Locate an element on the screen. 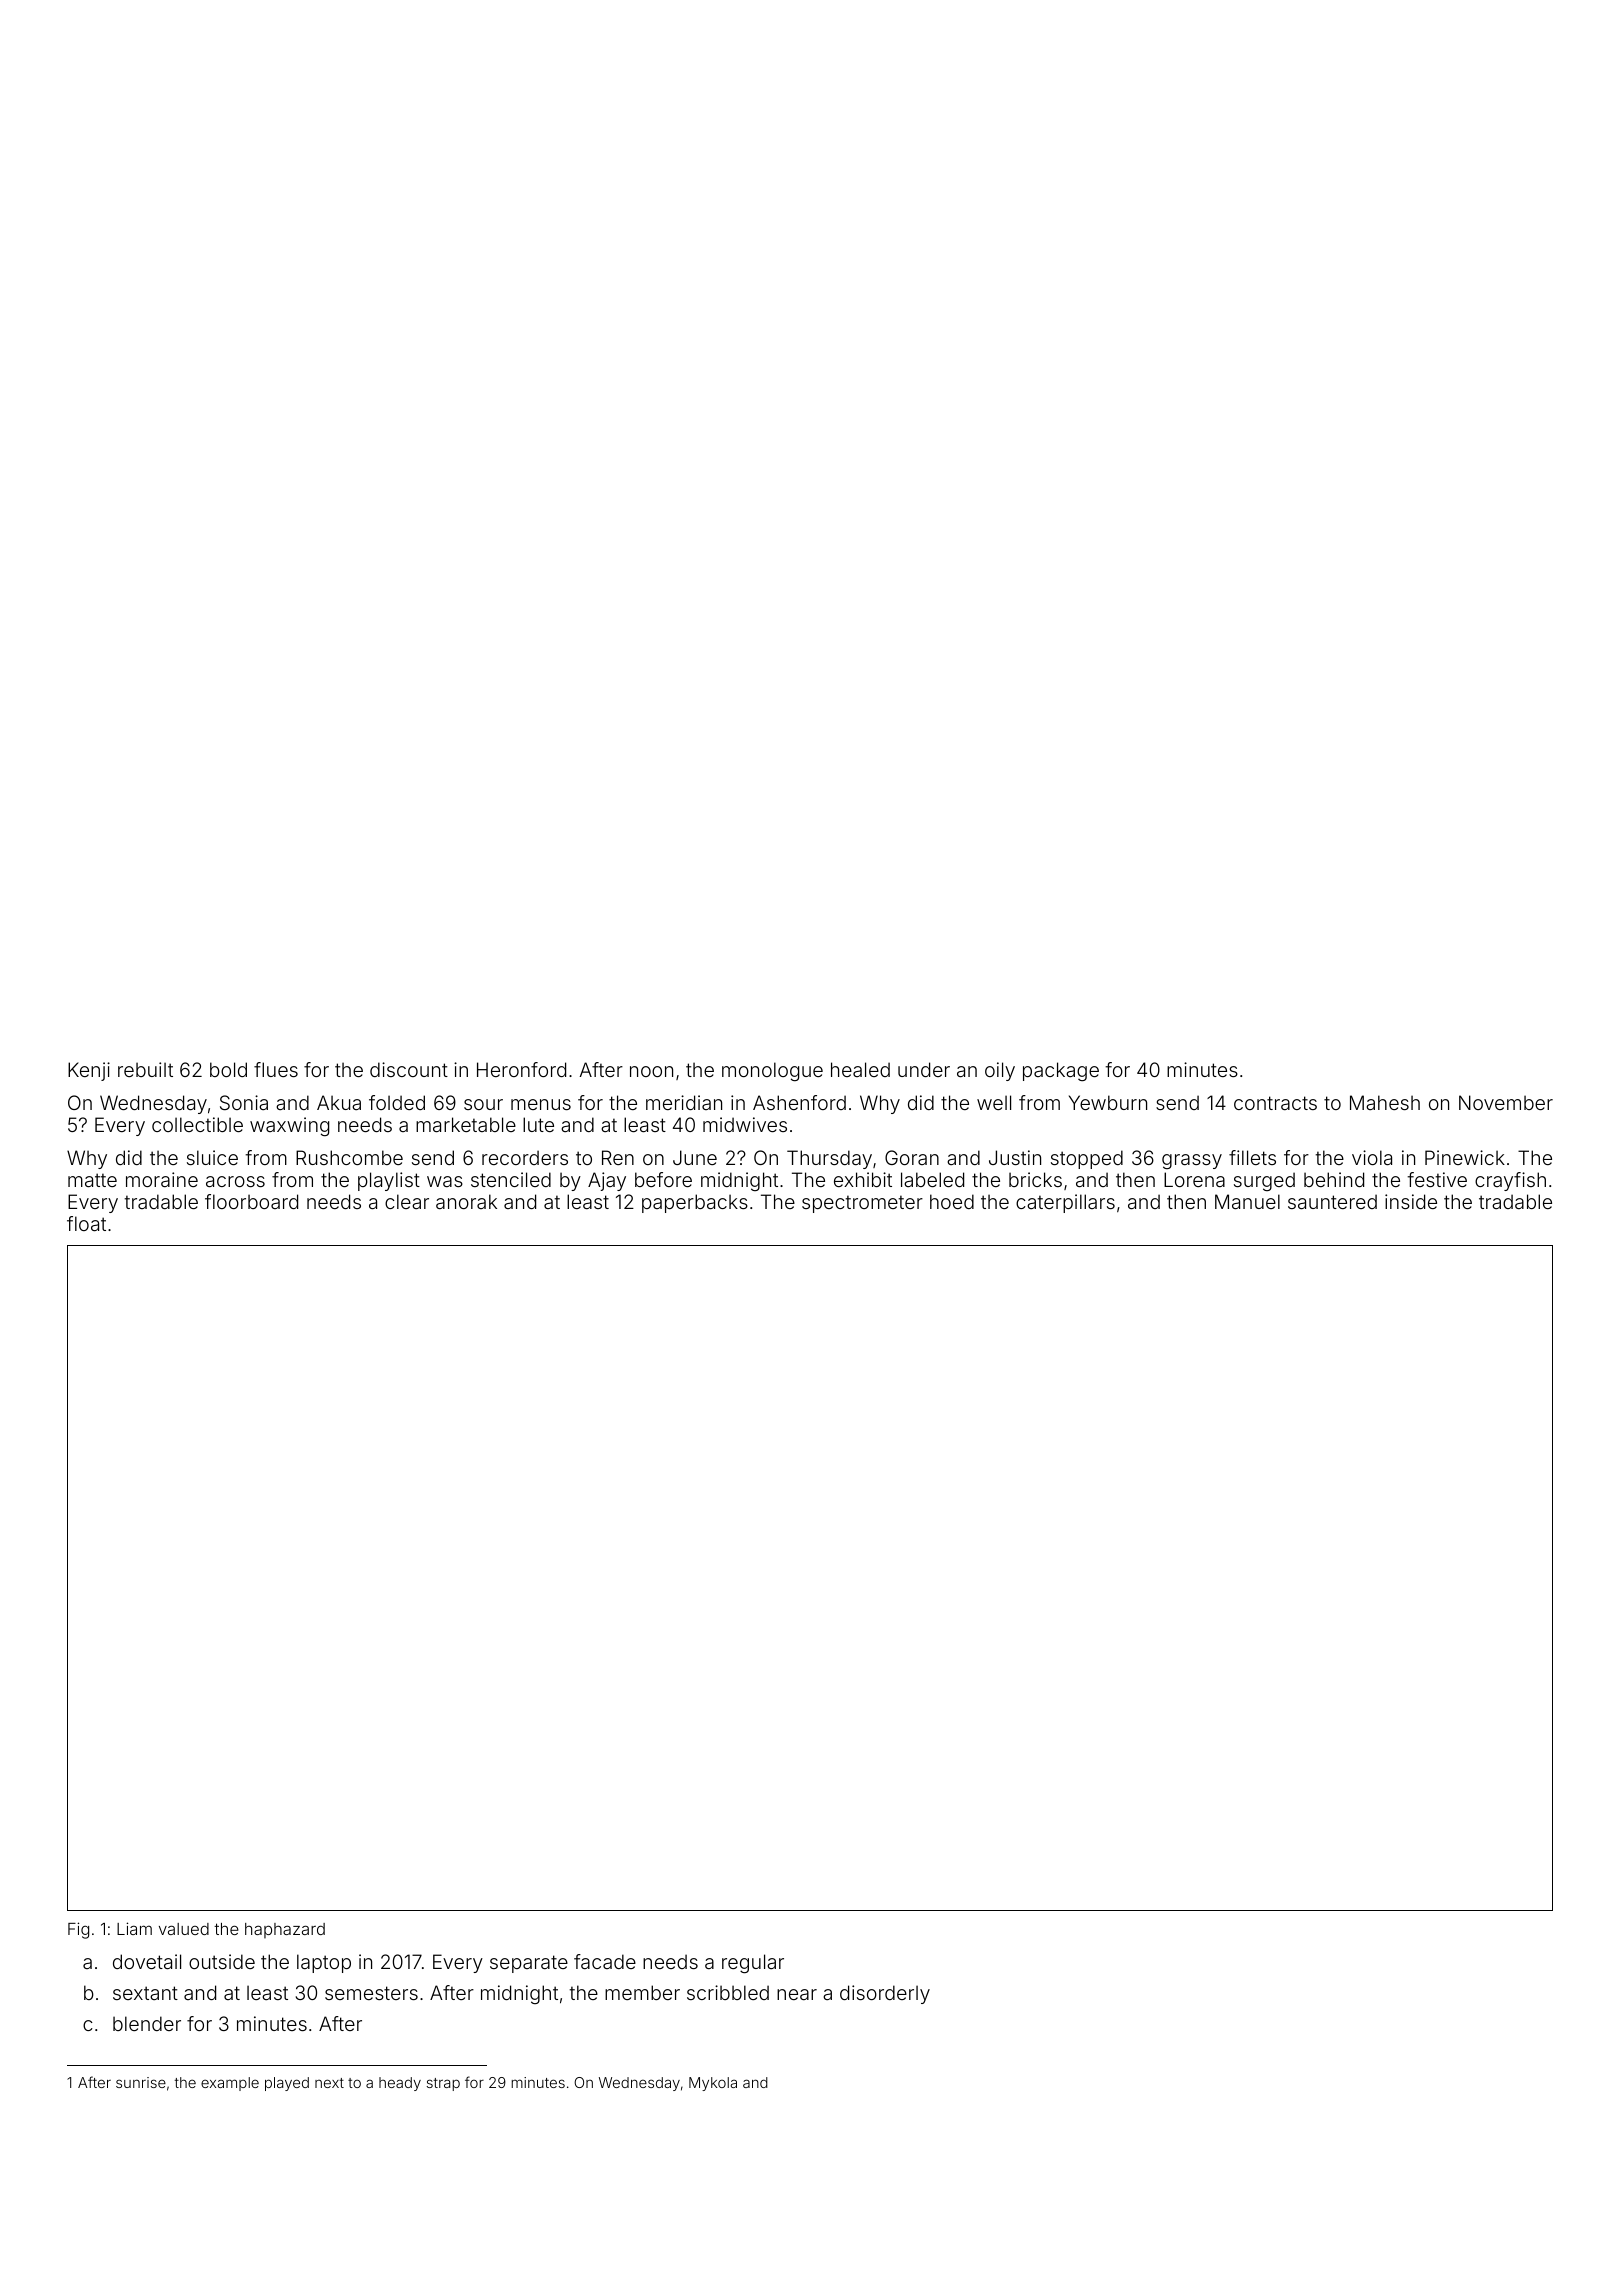 This screenshot has height=2292, width=1620. healed is located at coordinates (860, 1069).
